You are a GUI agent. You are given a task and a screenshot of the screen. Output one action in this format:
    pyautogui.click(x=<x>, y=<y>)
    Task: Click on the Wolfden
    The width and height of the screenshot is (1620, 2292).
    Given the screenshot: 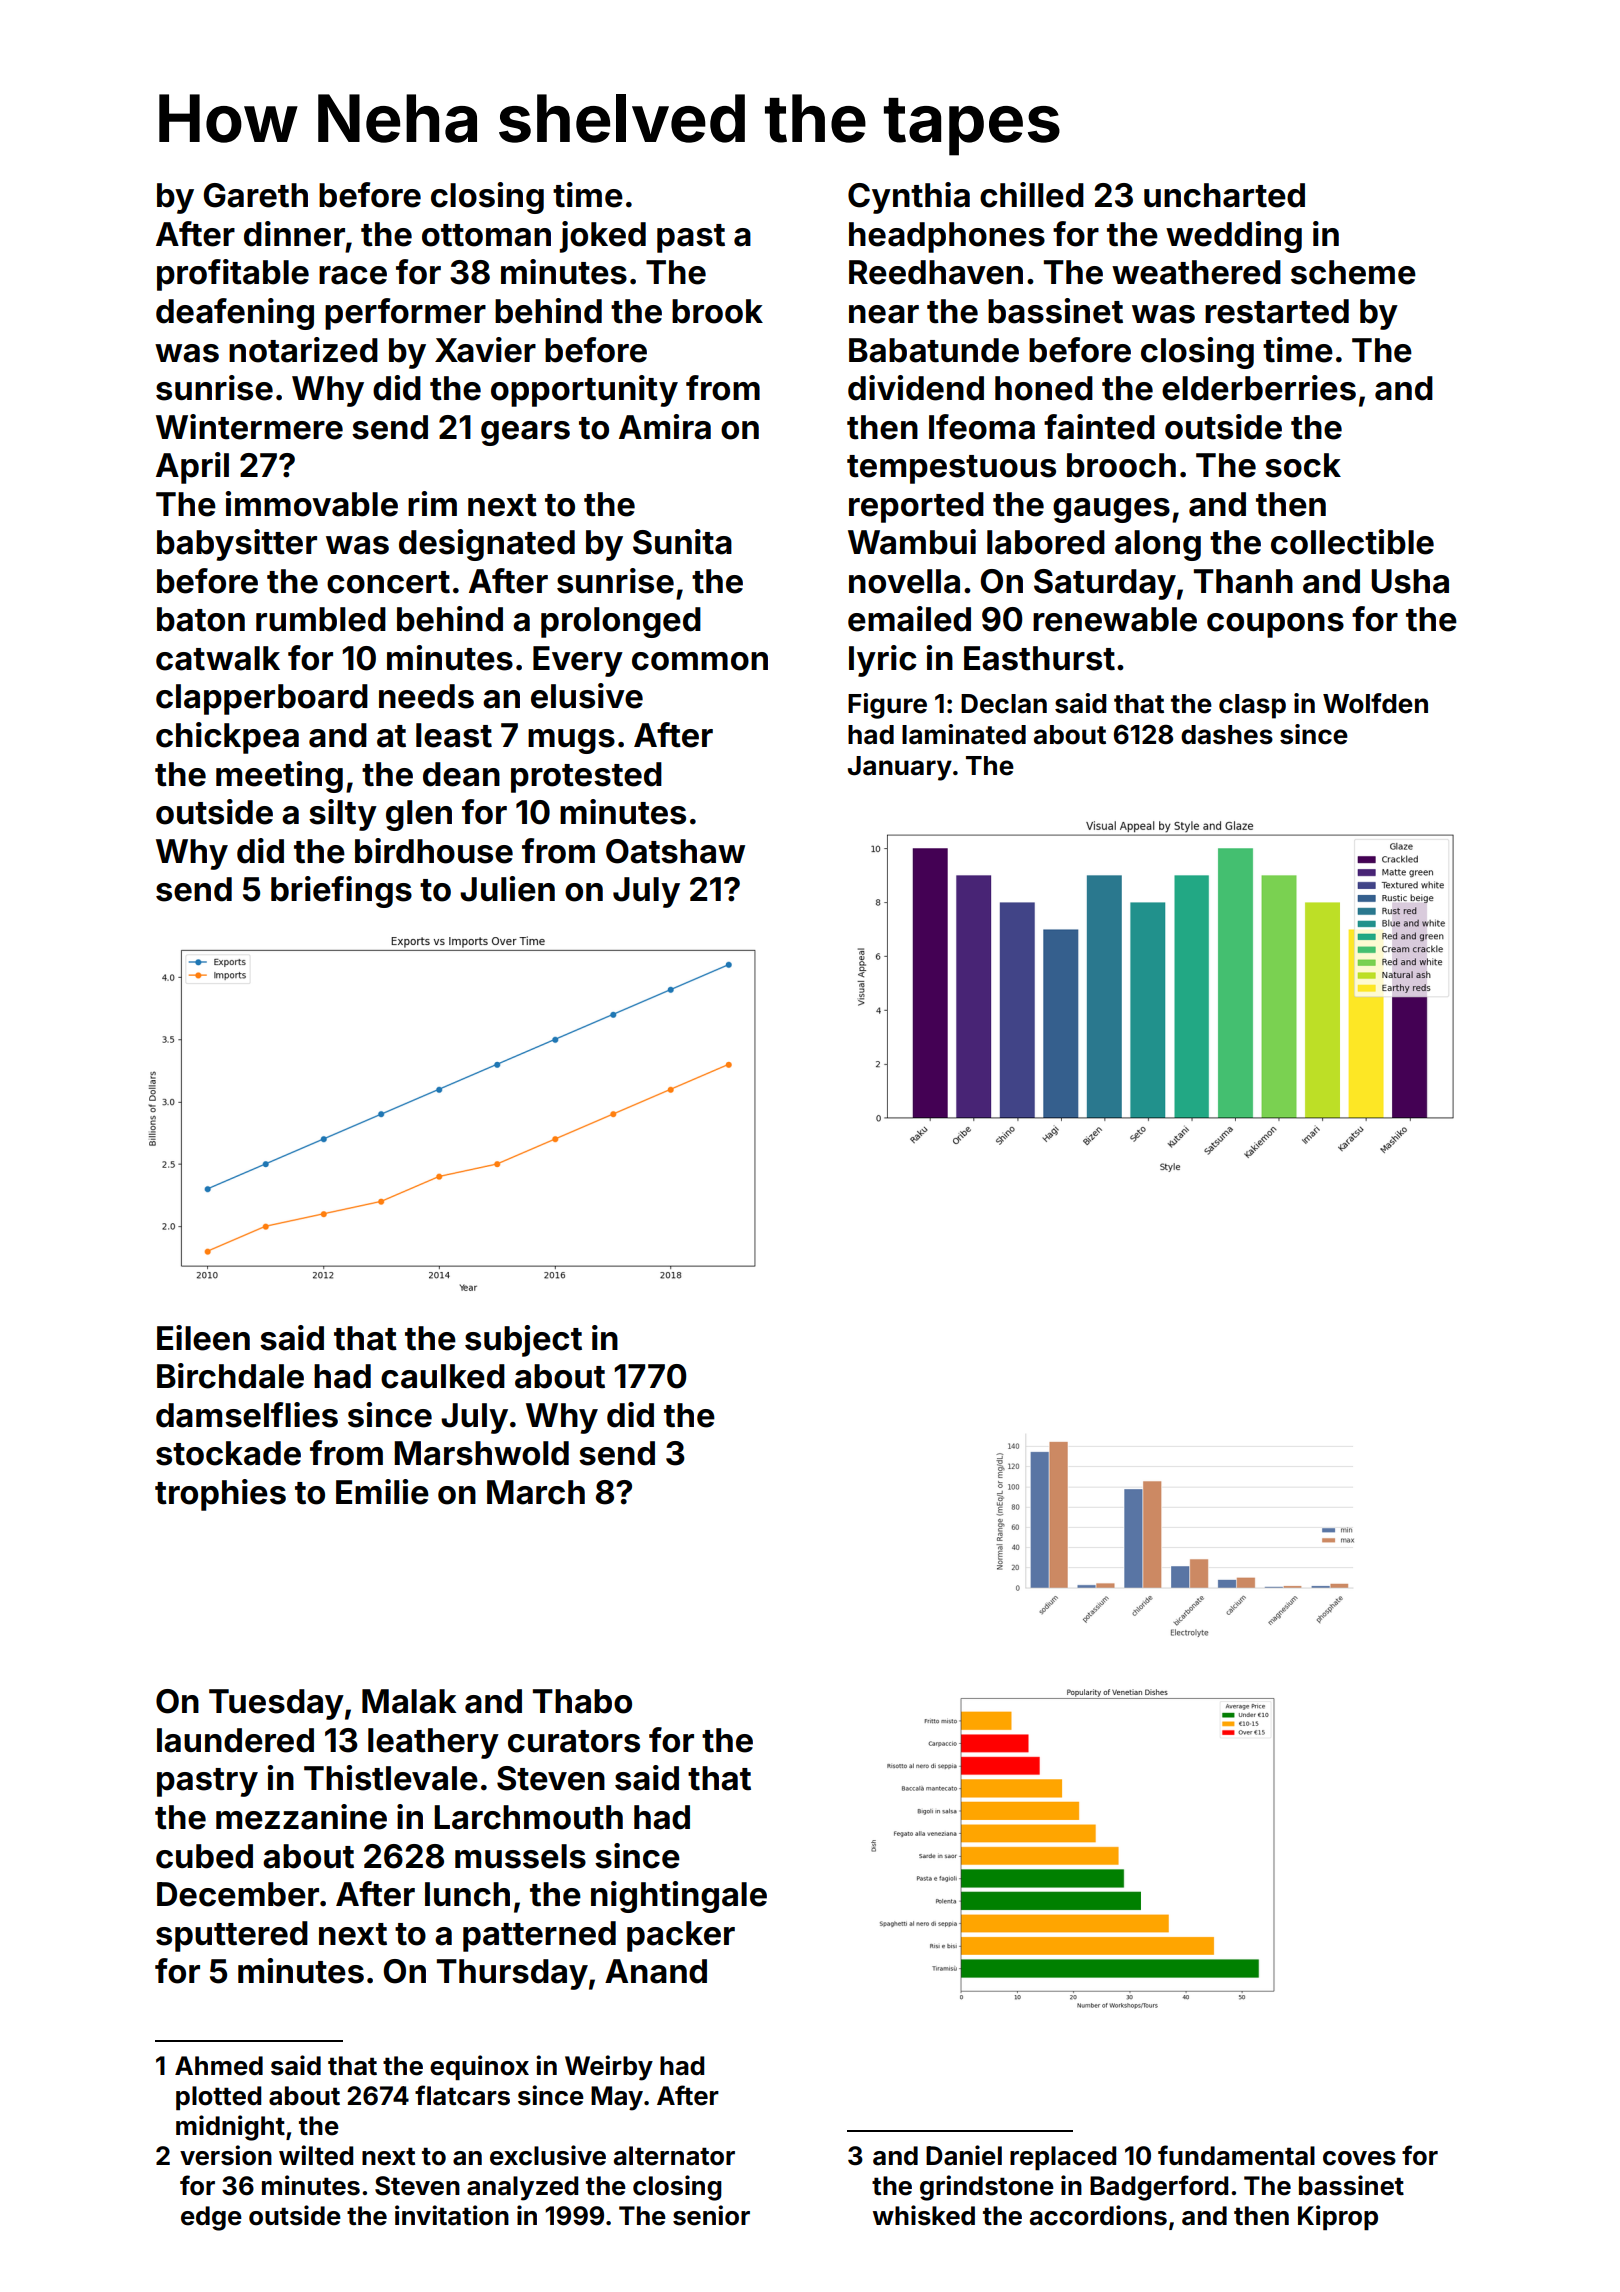 What is the action you would take?
    pyautogui.click(x=1375, y=703)
